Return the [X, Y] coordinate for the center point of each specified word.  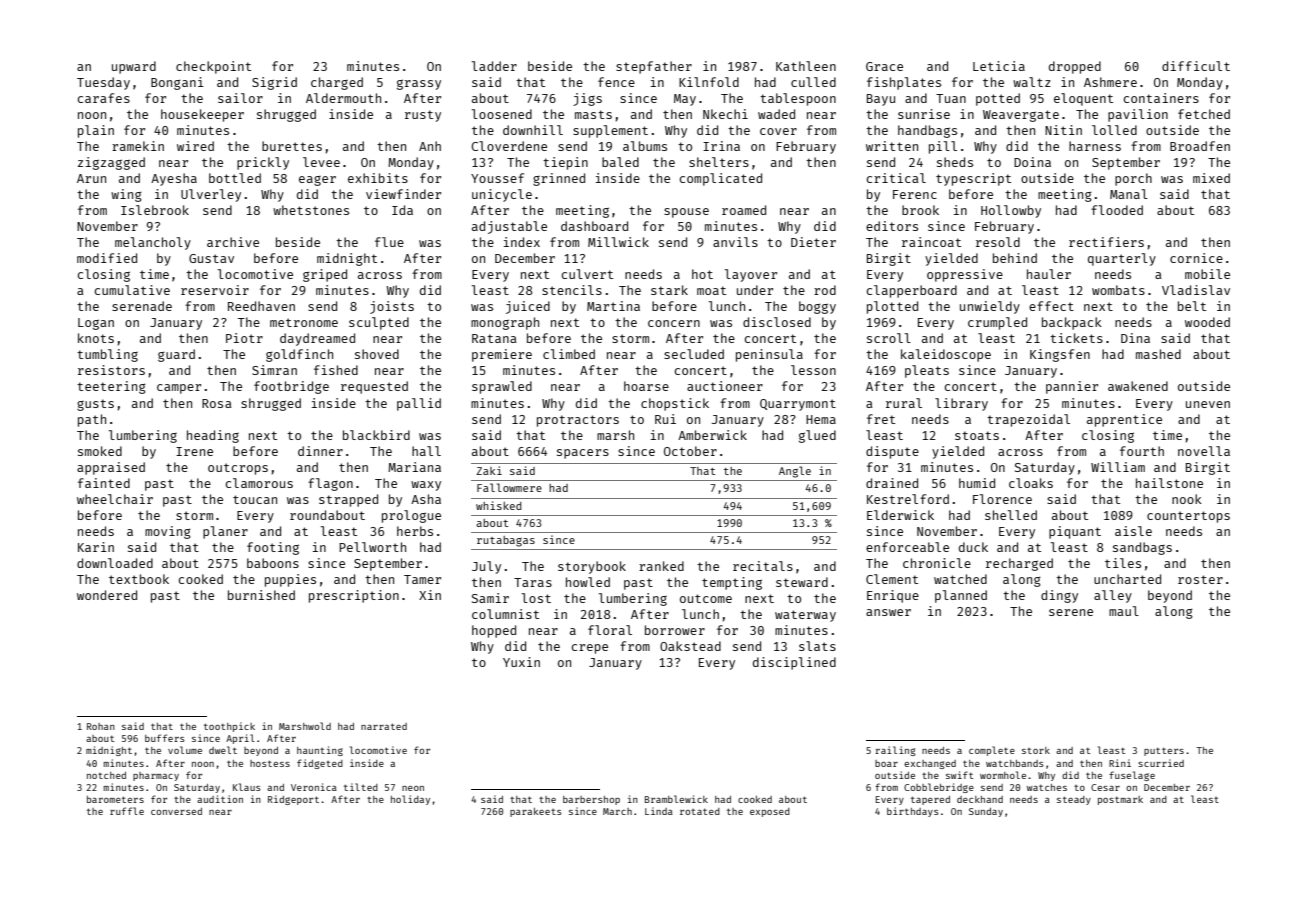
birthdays [913, 812]
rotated [700, 811]
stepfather [654, 67]
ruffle [127, 811]
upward [134, 67]
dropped [1075, 67]
